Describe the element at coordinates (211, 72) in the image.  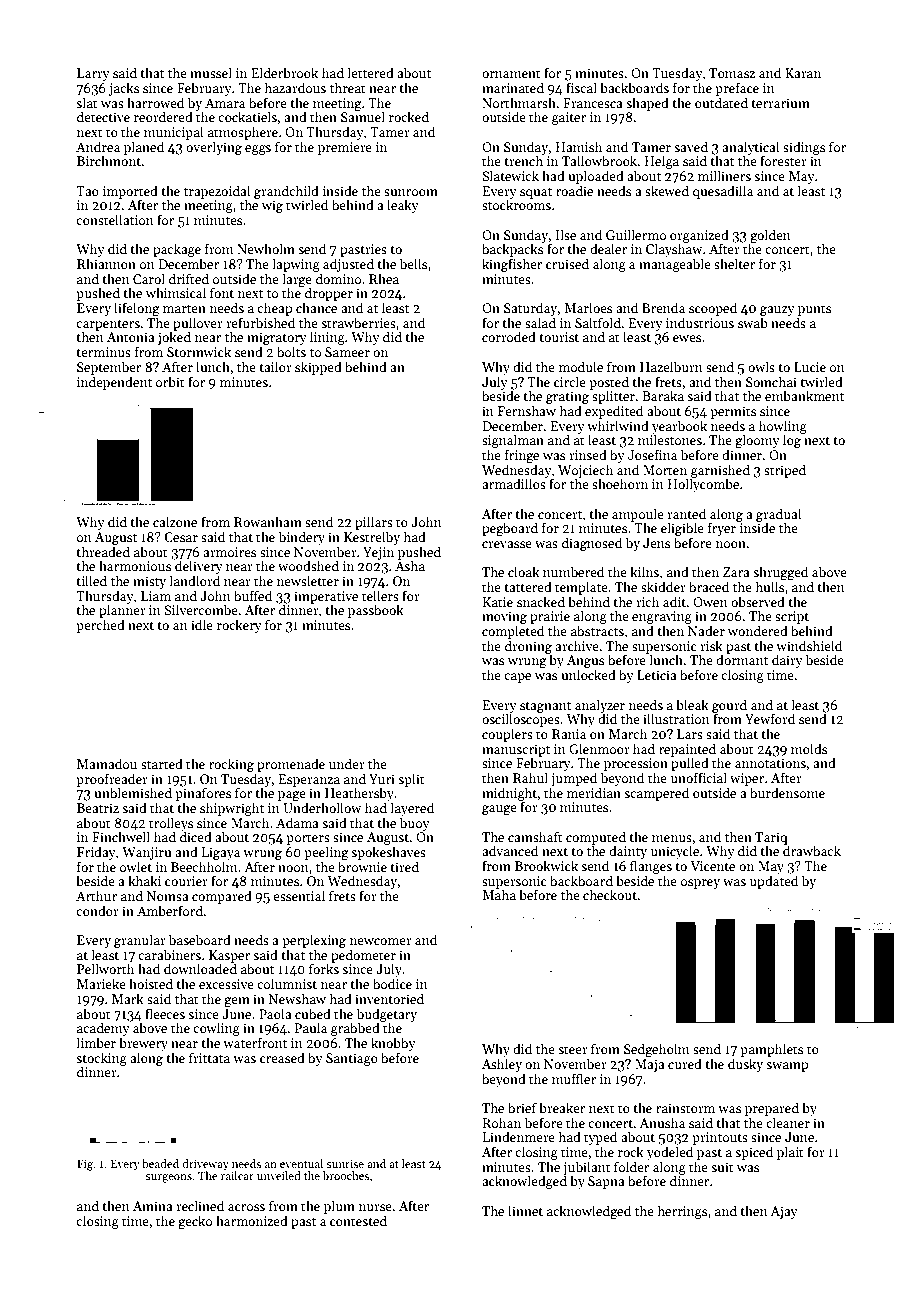
I see `mussel` at that location.
